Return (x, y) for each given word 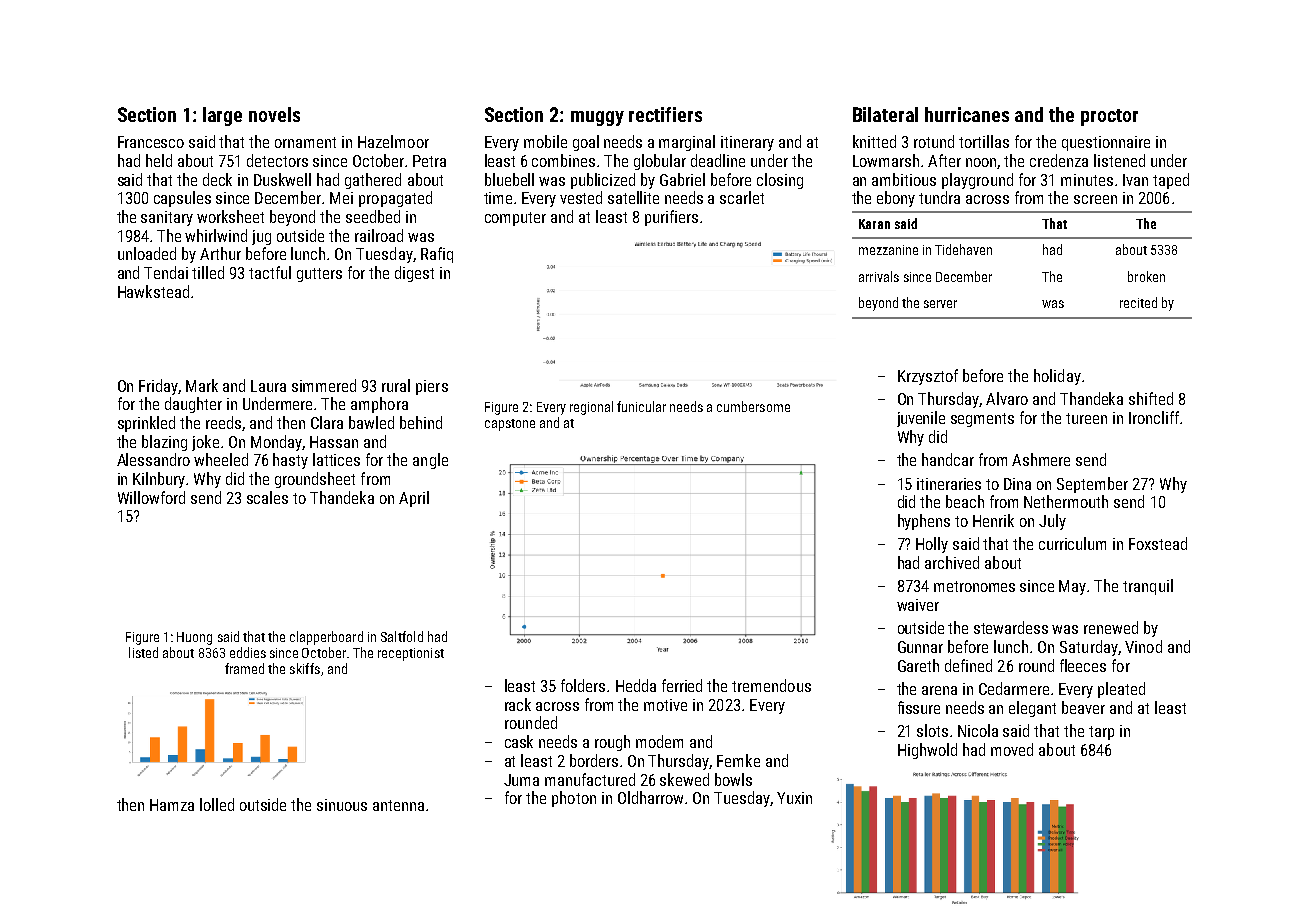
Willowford (151, 497)
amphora (379, 405)
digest (414, 274)
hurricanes (967, 114)
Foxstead (1158, 543)
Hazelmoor (393, 141)
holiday (1057, 377)
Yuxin (794, 798)
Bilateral (885, 114)
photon (574, 799)
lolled (217, 804)
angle (430, 461)
